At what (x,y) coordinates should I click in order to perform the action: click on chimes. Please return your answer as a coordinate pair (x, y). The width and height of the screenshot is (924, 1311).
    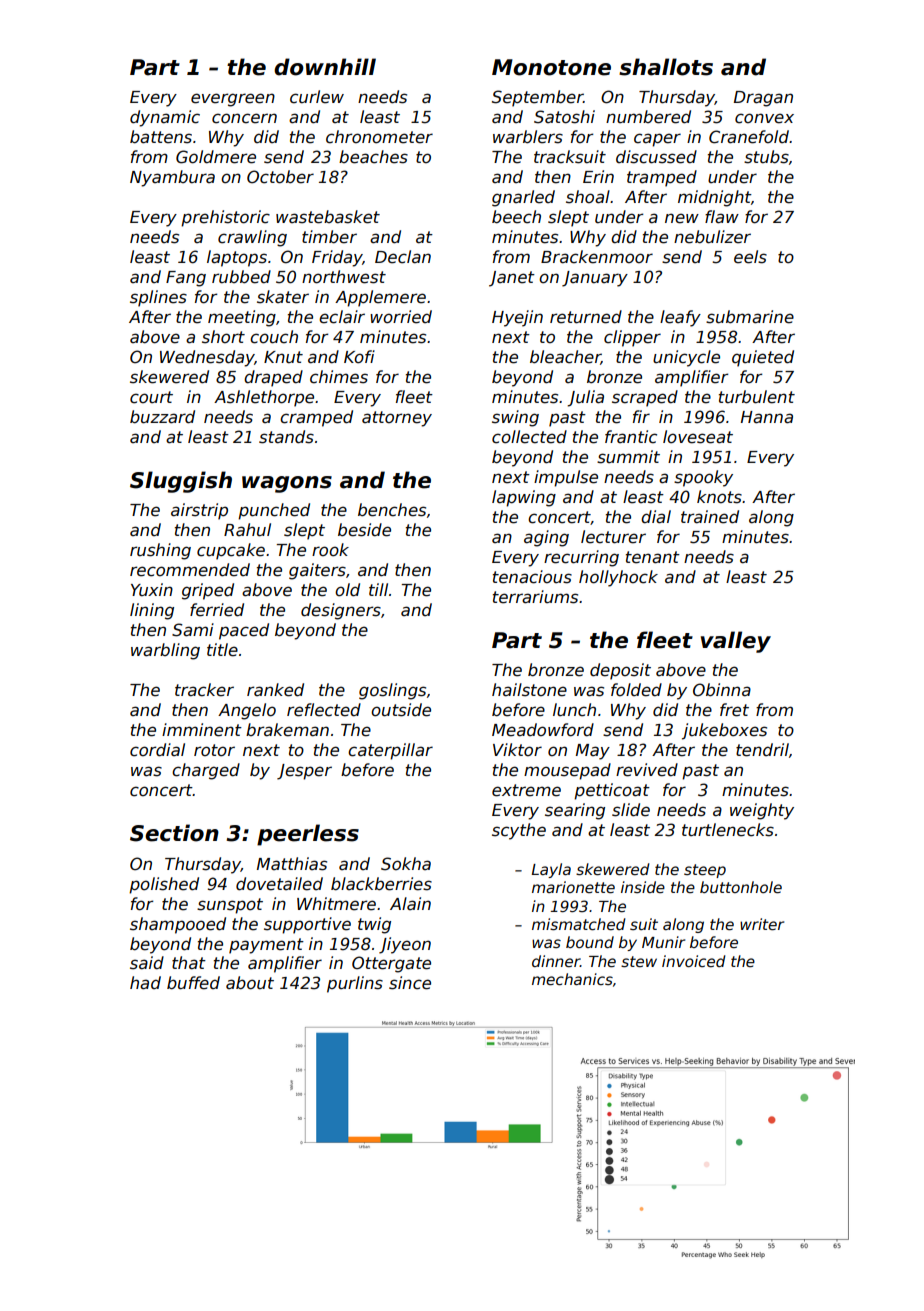
    Looking at the image, I should click on (339, 377).
